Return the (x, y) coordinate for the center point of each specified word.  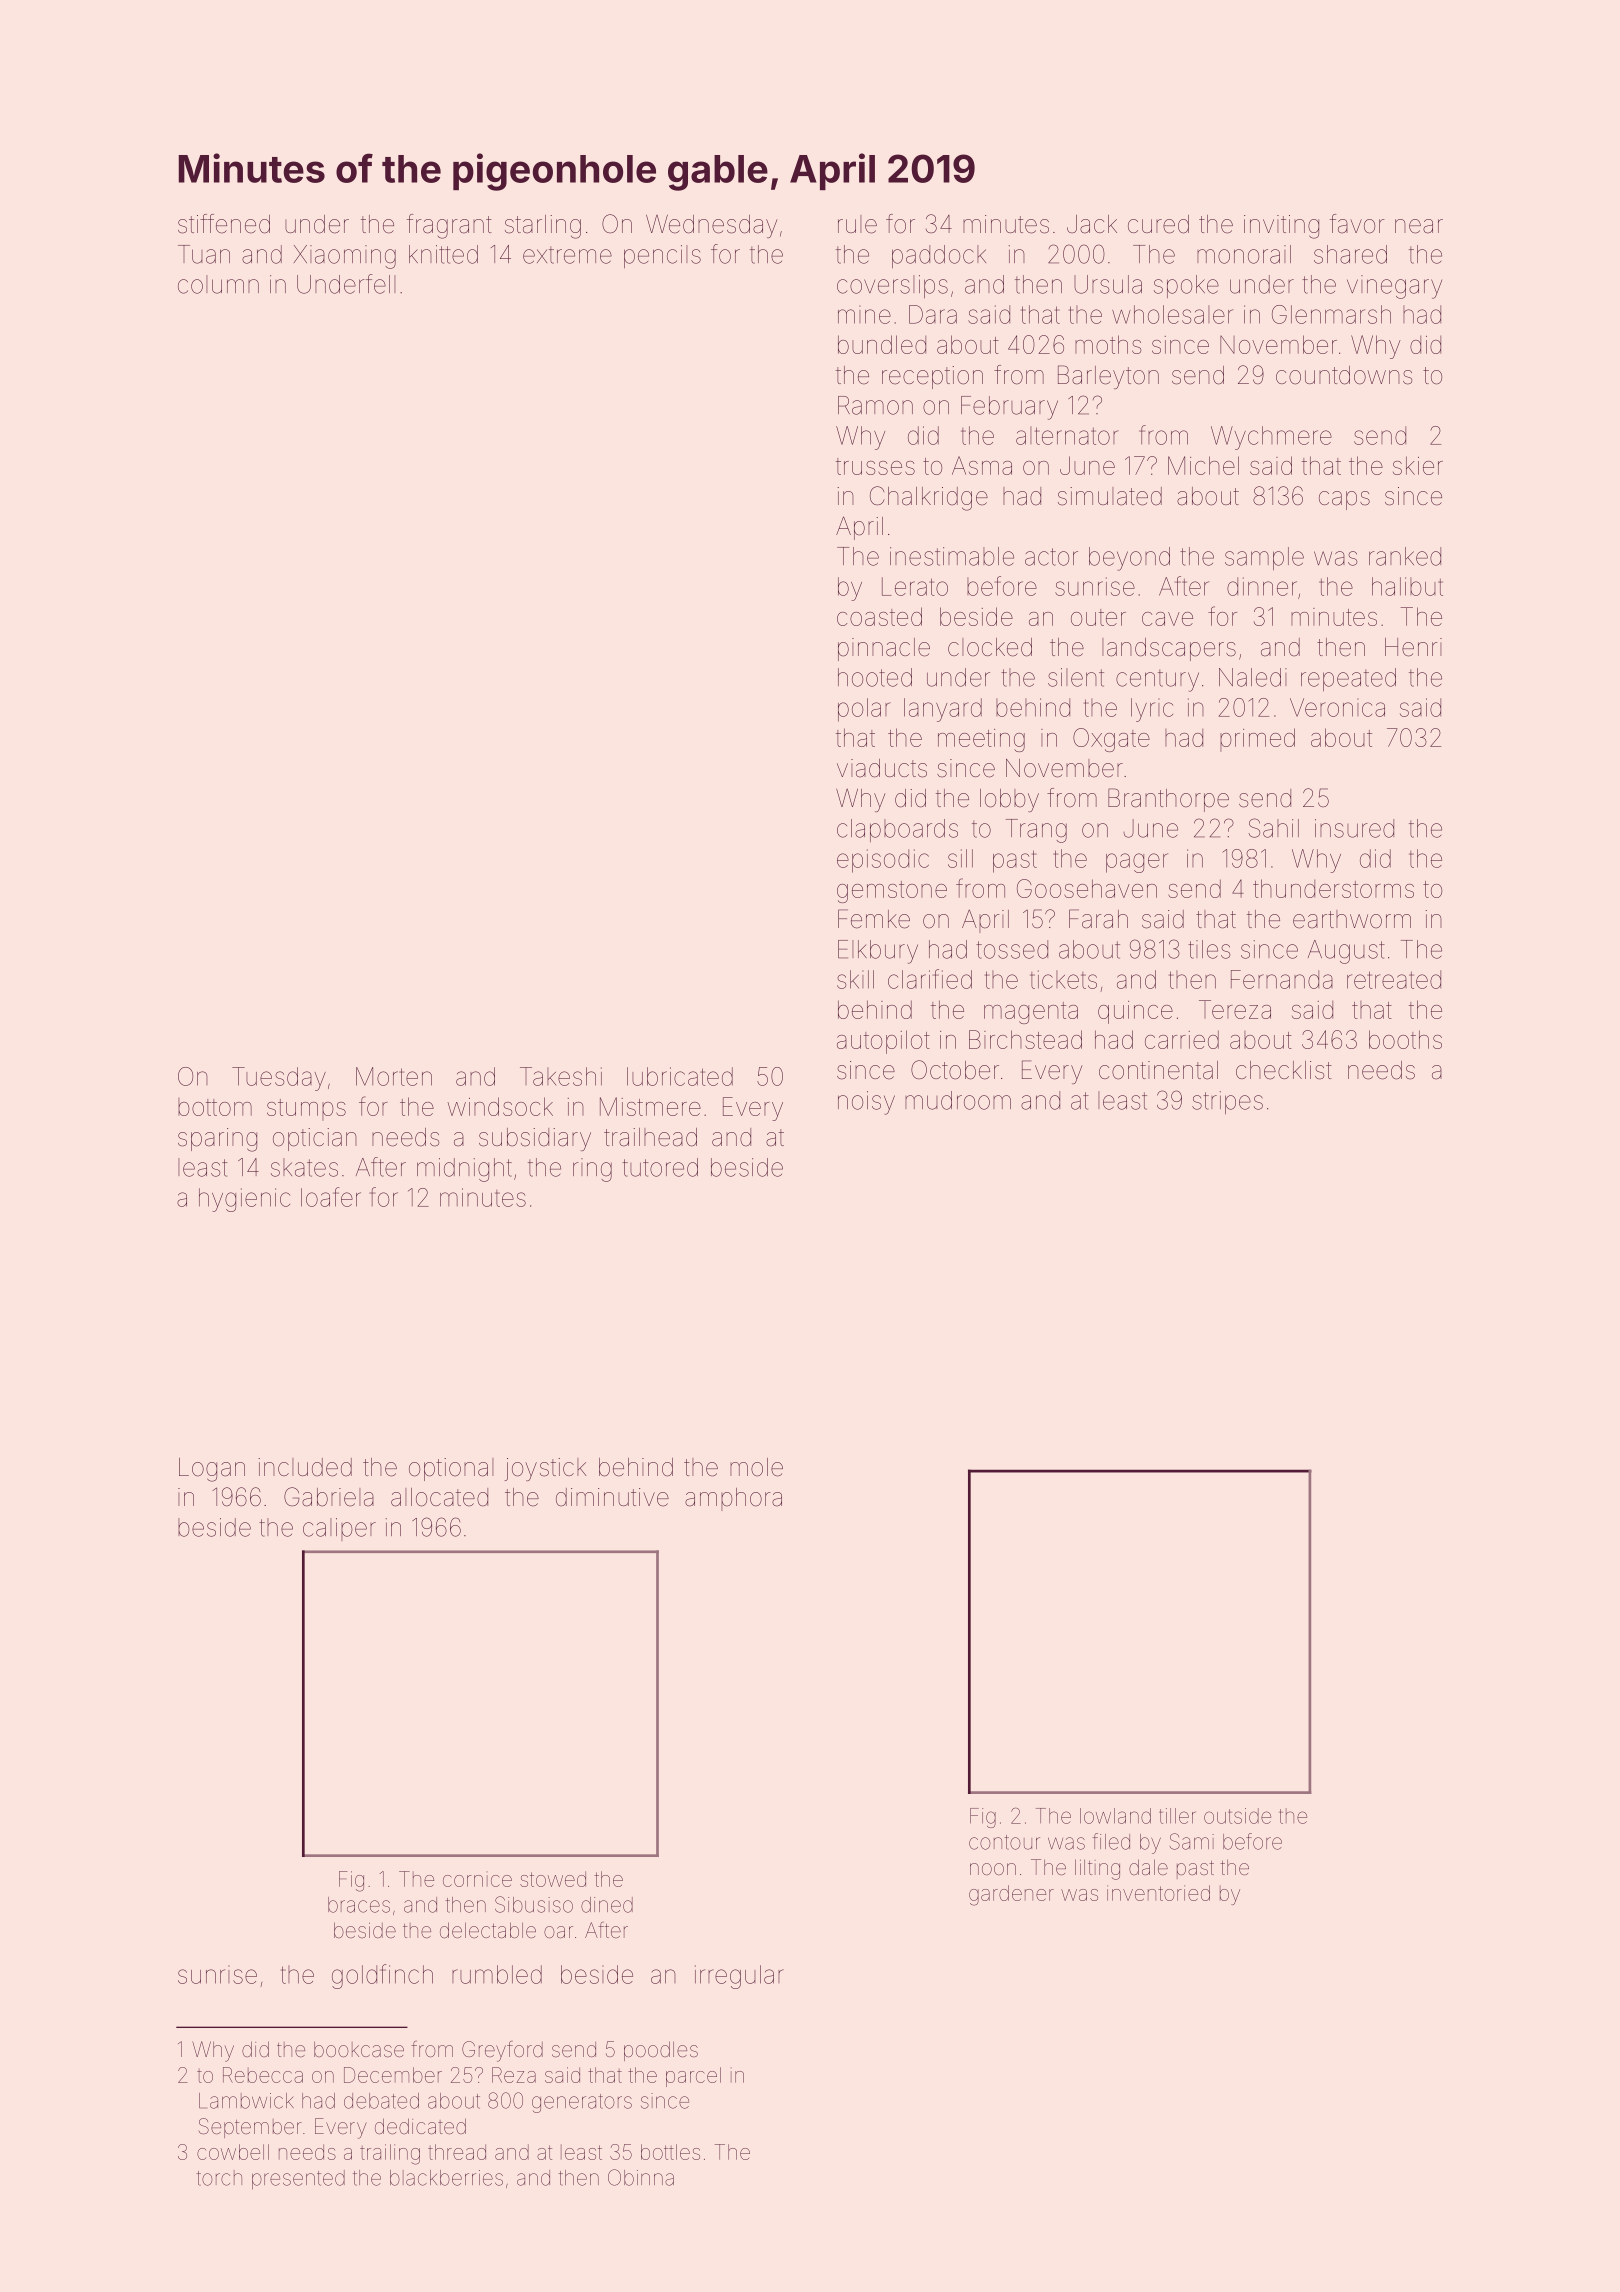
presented (298, 2180)
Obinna (641, 2177)
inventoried (1158, 1893)
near (1419, 226)
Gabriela (329, 1497)
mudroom (958, 1100)
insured (1354, 828)
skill (855, 979)
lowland (1115, 1816)
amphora (733, 1499)
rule (857, 224)
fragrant (449, 226)
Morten (394, 1076)
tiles (1209, 949)
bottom (215, 1107)
